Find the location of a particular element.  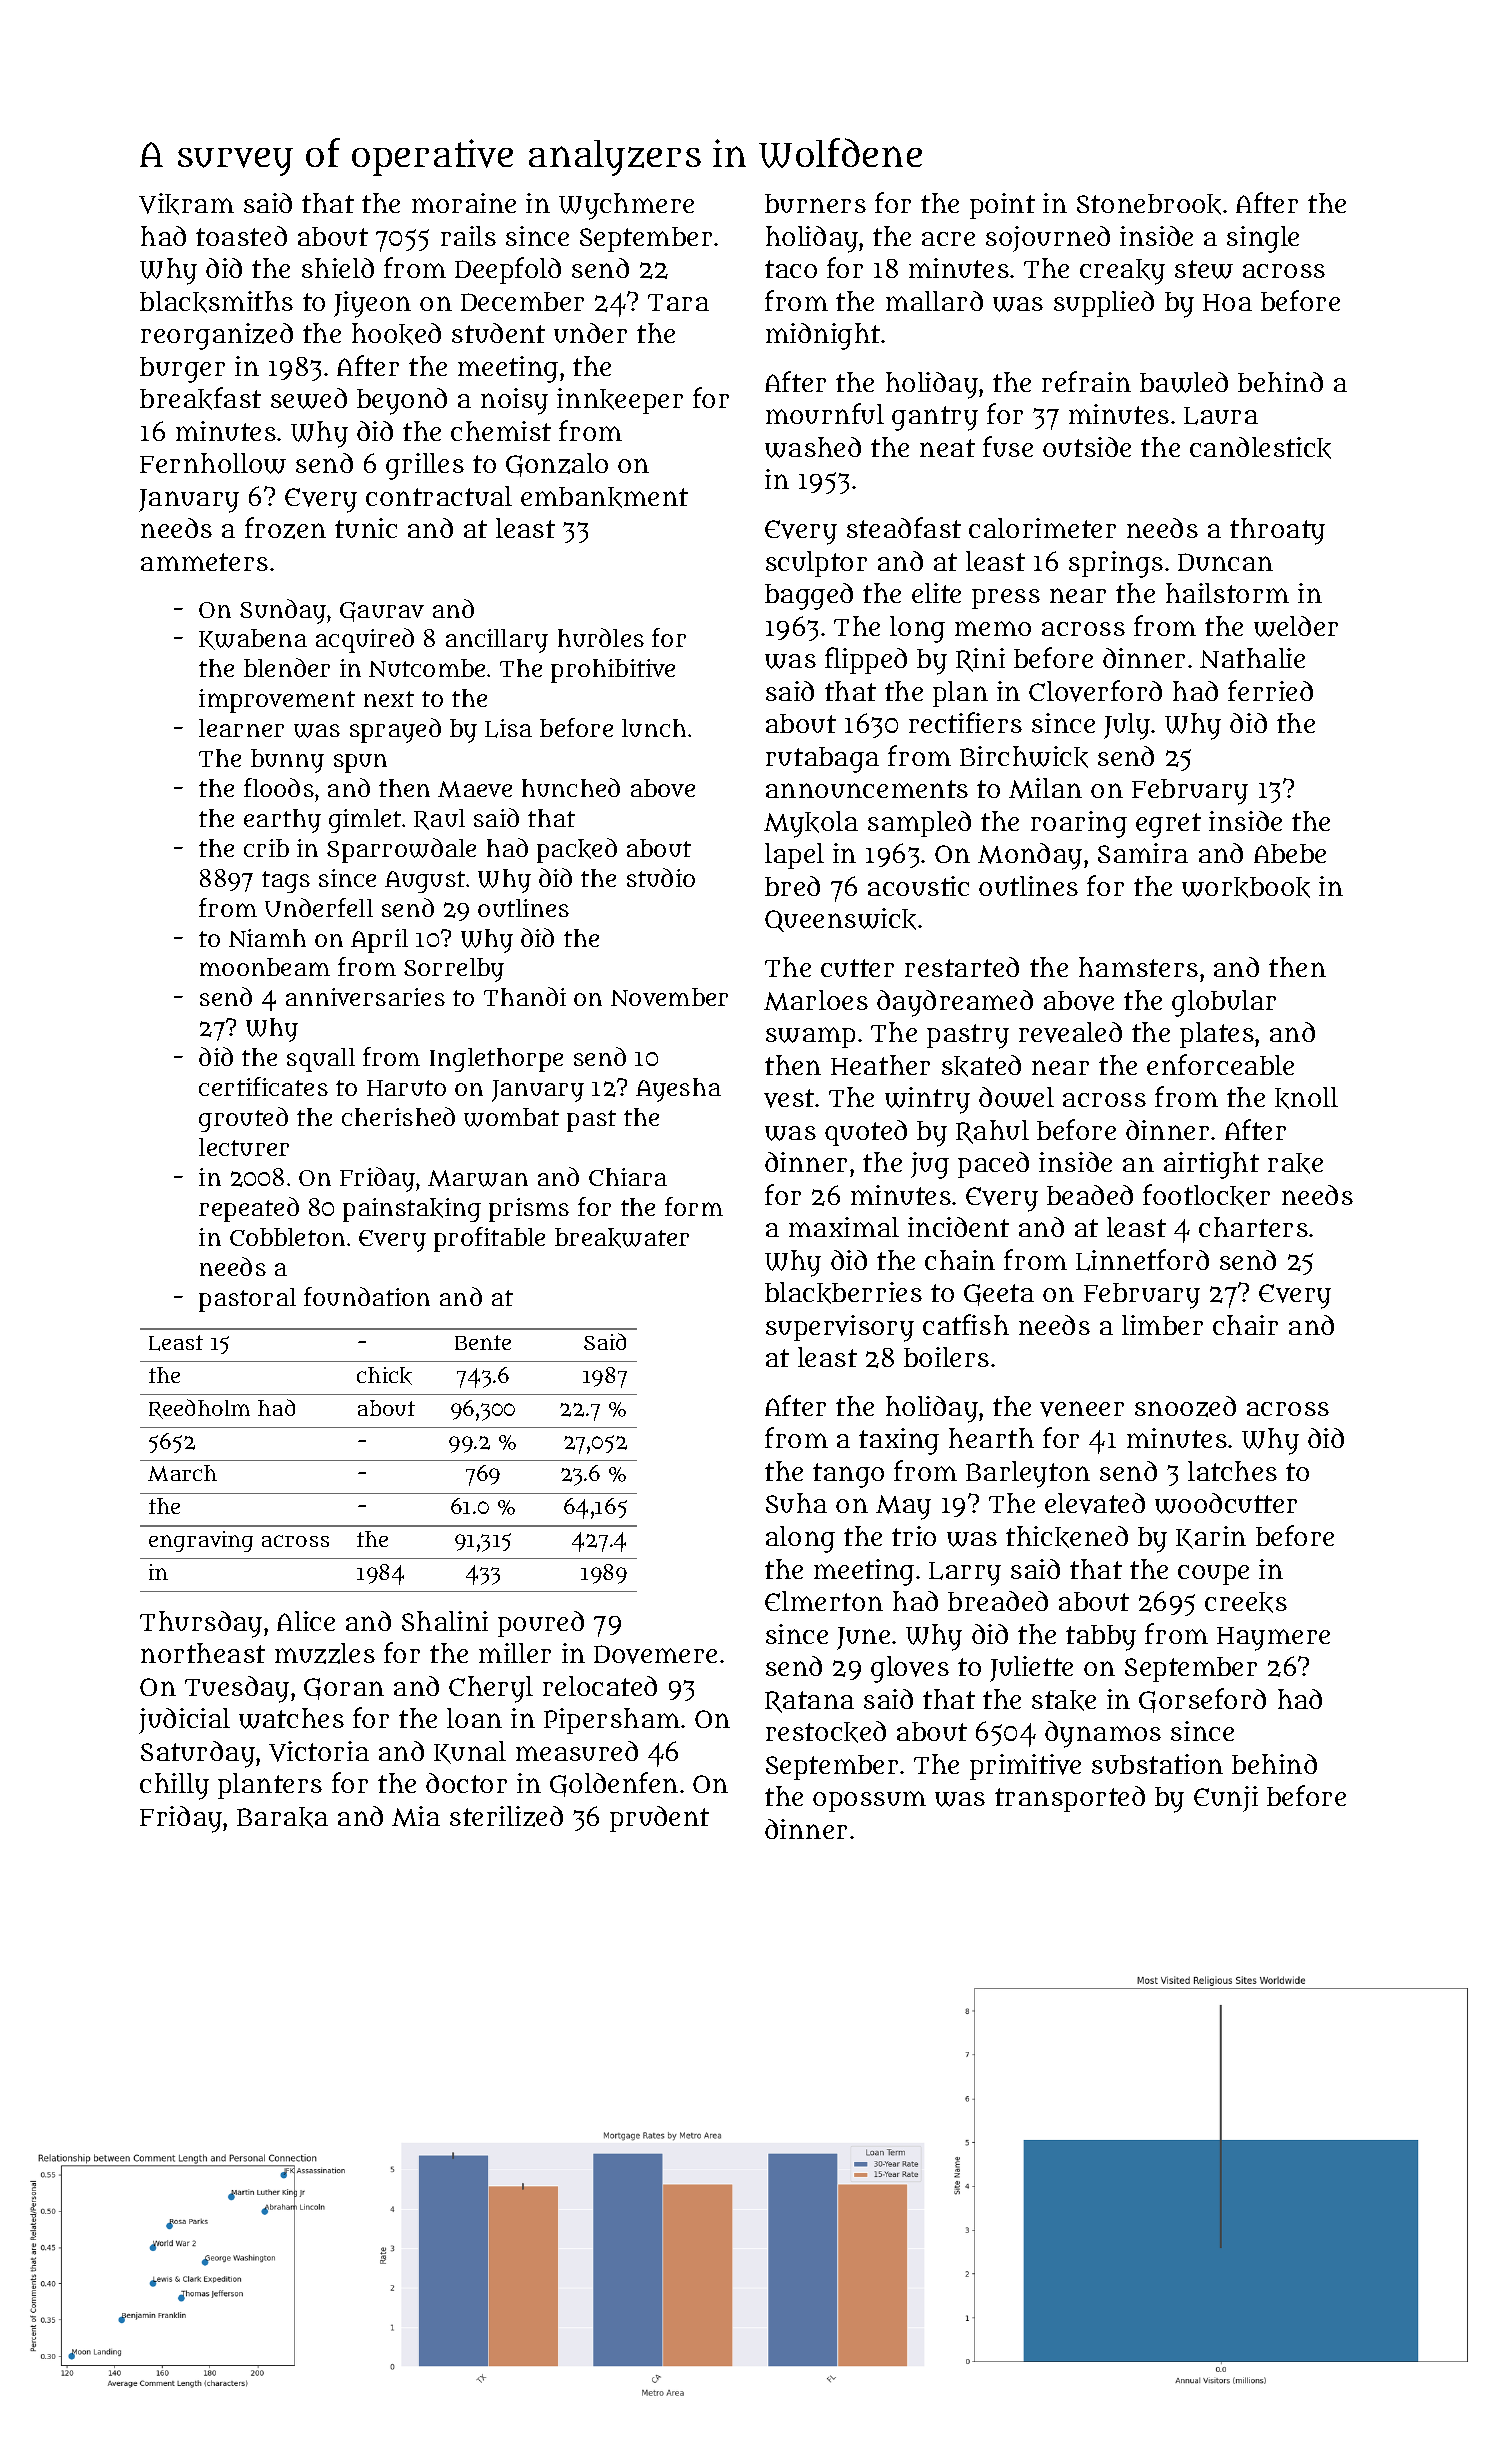

veneer is located at coordinates (1082, 1409).
